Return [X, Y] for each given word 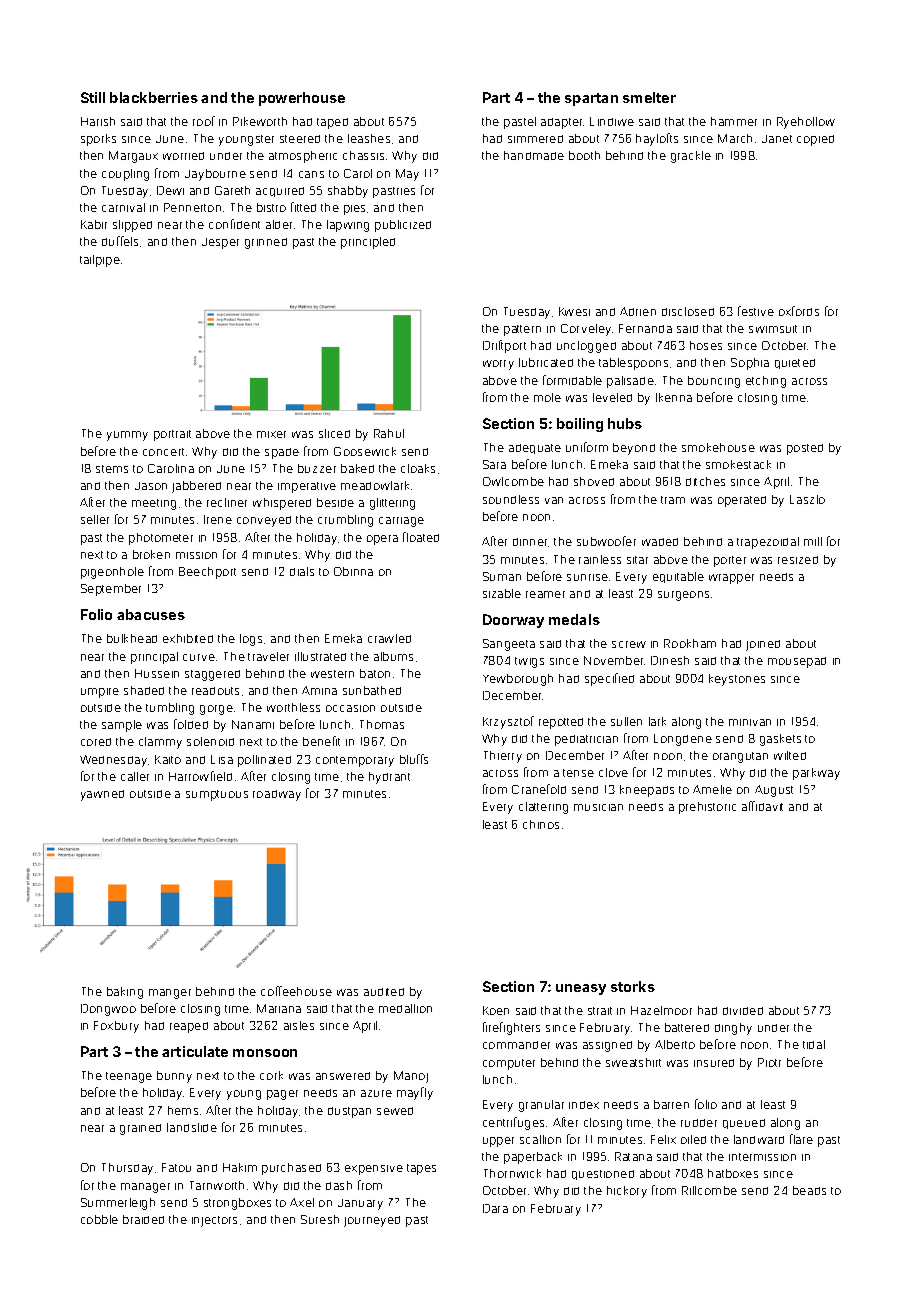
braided [143, 1219]
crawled [389, 638]
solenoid [210, 741]
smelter [649, 97]
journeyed [372, 1221]
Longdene [683, 740]
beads [809, 1190]
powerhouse [302, 99]
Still [93, 97]
